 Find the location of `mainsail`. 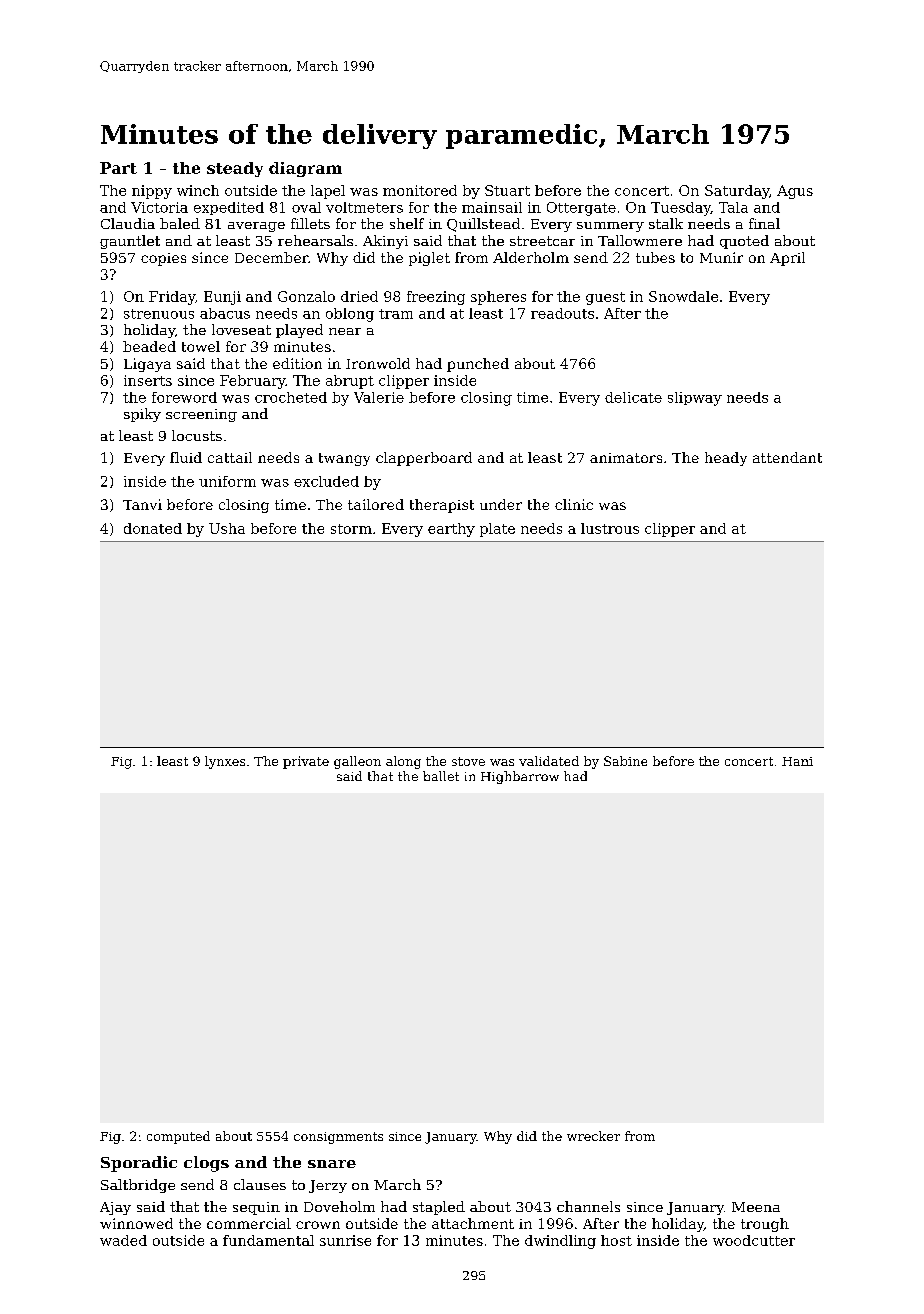

mainsail is located at coordinates (492, 207).
